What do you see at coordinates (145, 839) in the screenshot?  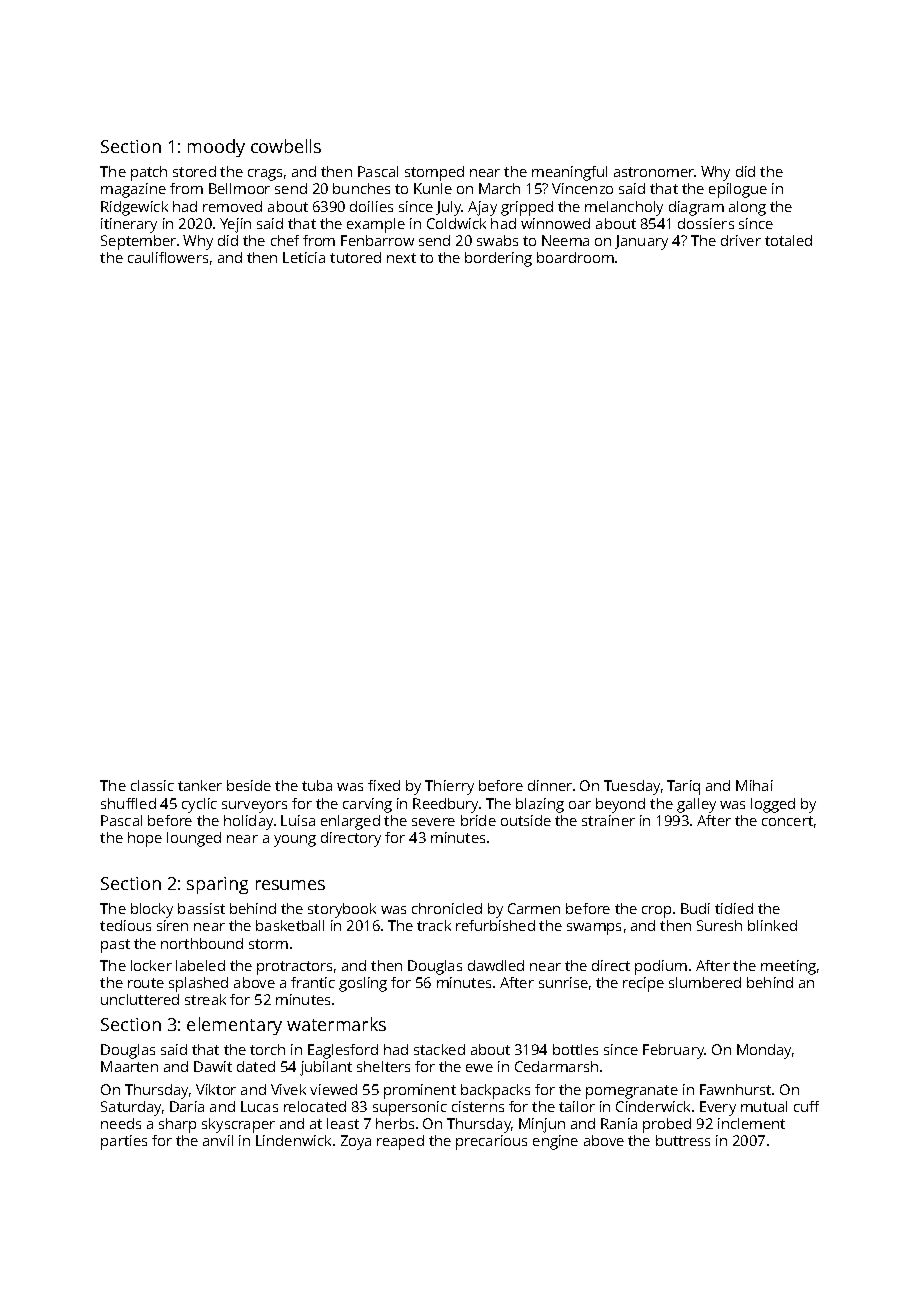 I see `hope` at bounding box center [145, 839].
